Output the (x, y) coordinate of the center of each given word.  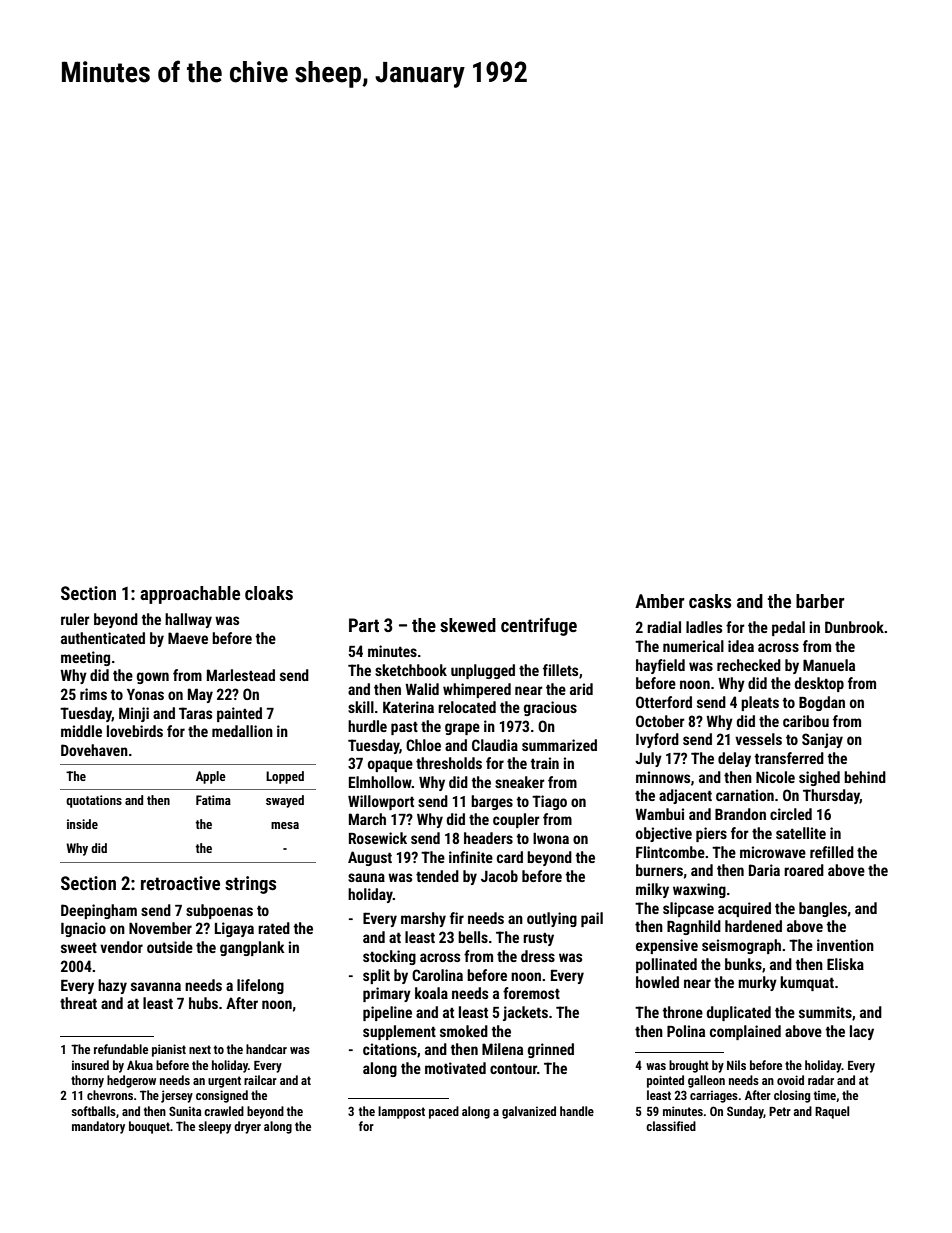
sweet (79, 948)
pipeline (387, 1013)
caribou (806, 721)
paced (444, 1112)
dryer (247, 1127)
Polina (686, 1031)
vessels (758, 739)
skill (361, 707)
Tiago (549, 802)
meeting (85, 658)
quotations (94, 801)
